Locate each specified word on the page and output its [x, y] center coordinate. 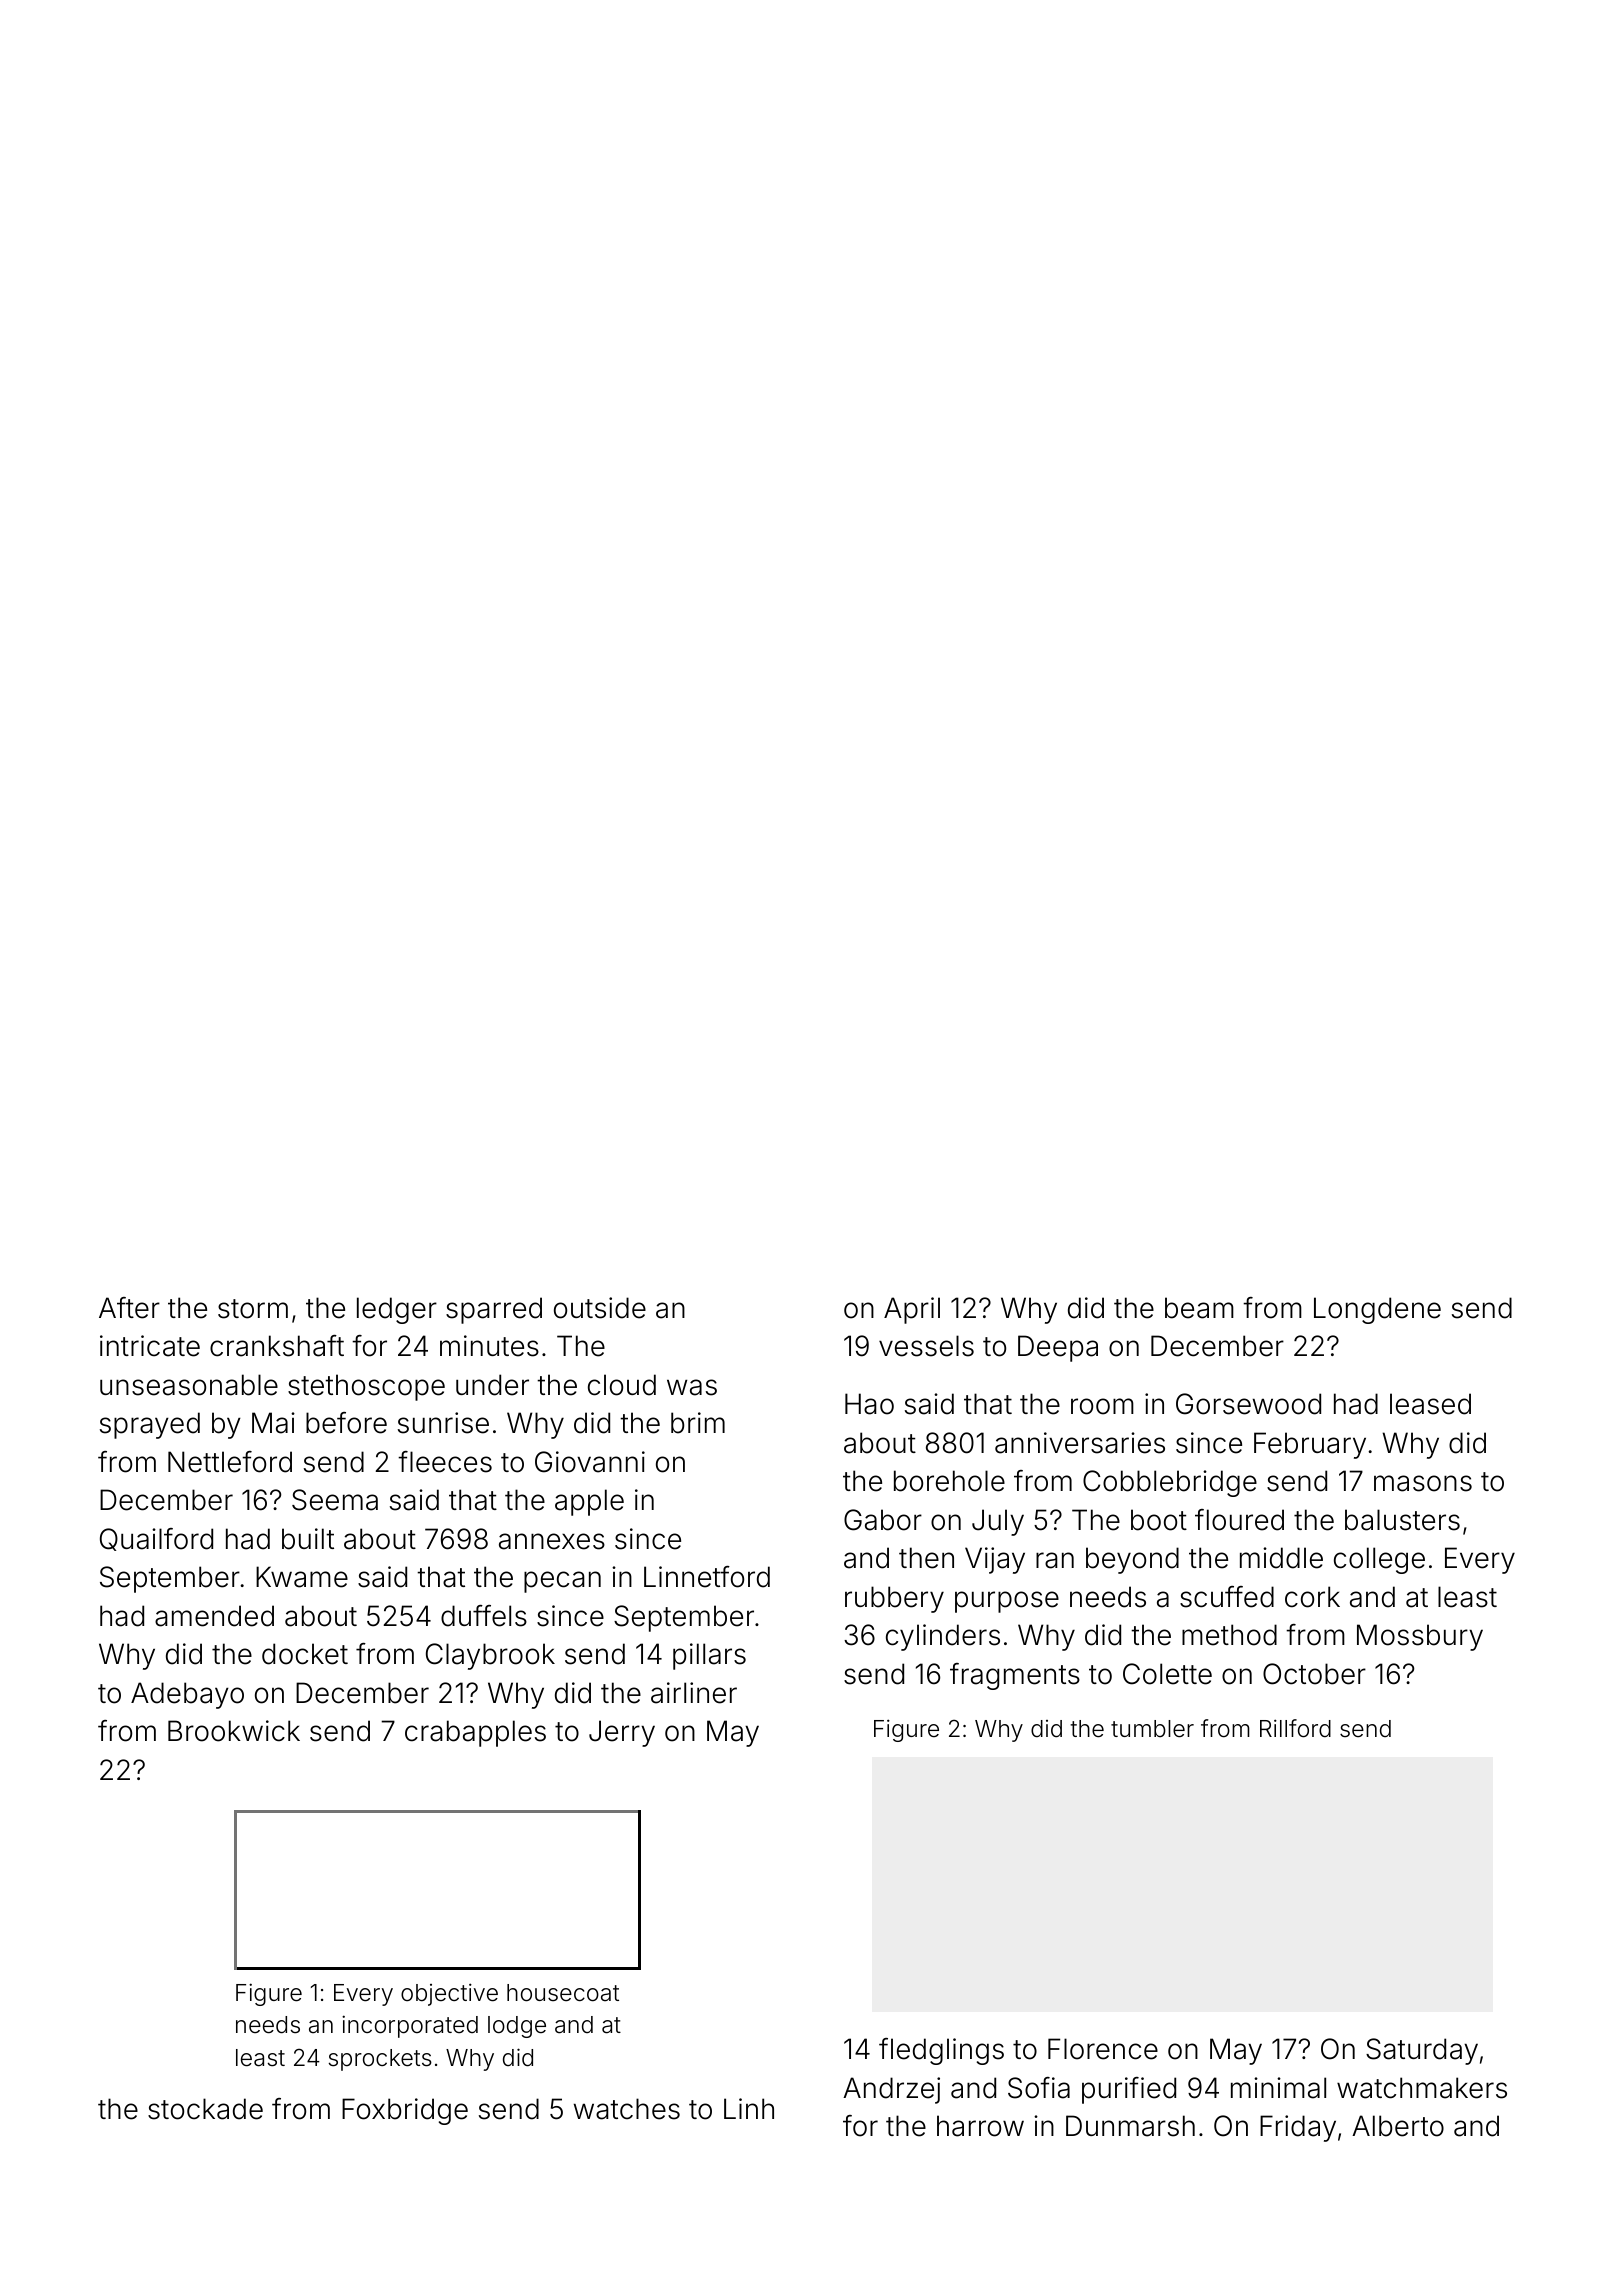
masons [1423, 1483]
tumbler [1152, 1729]
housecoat [563, 1993]
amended [214, 1616]
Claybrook [490, 1656]
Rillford [1295, 1728]
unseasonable [189, 1385]
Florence [1103, 2049]
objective [449, 1994]
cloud [622, 1385]
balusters [1402, 1520]
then [926, 1558]
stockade [205, 2109]
